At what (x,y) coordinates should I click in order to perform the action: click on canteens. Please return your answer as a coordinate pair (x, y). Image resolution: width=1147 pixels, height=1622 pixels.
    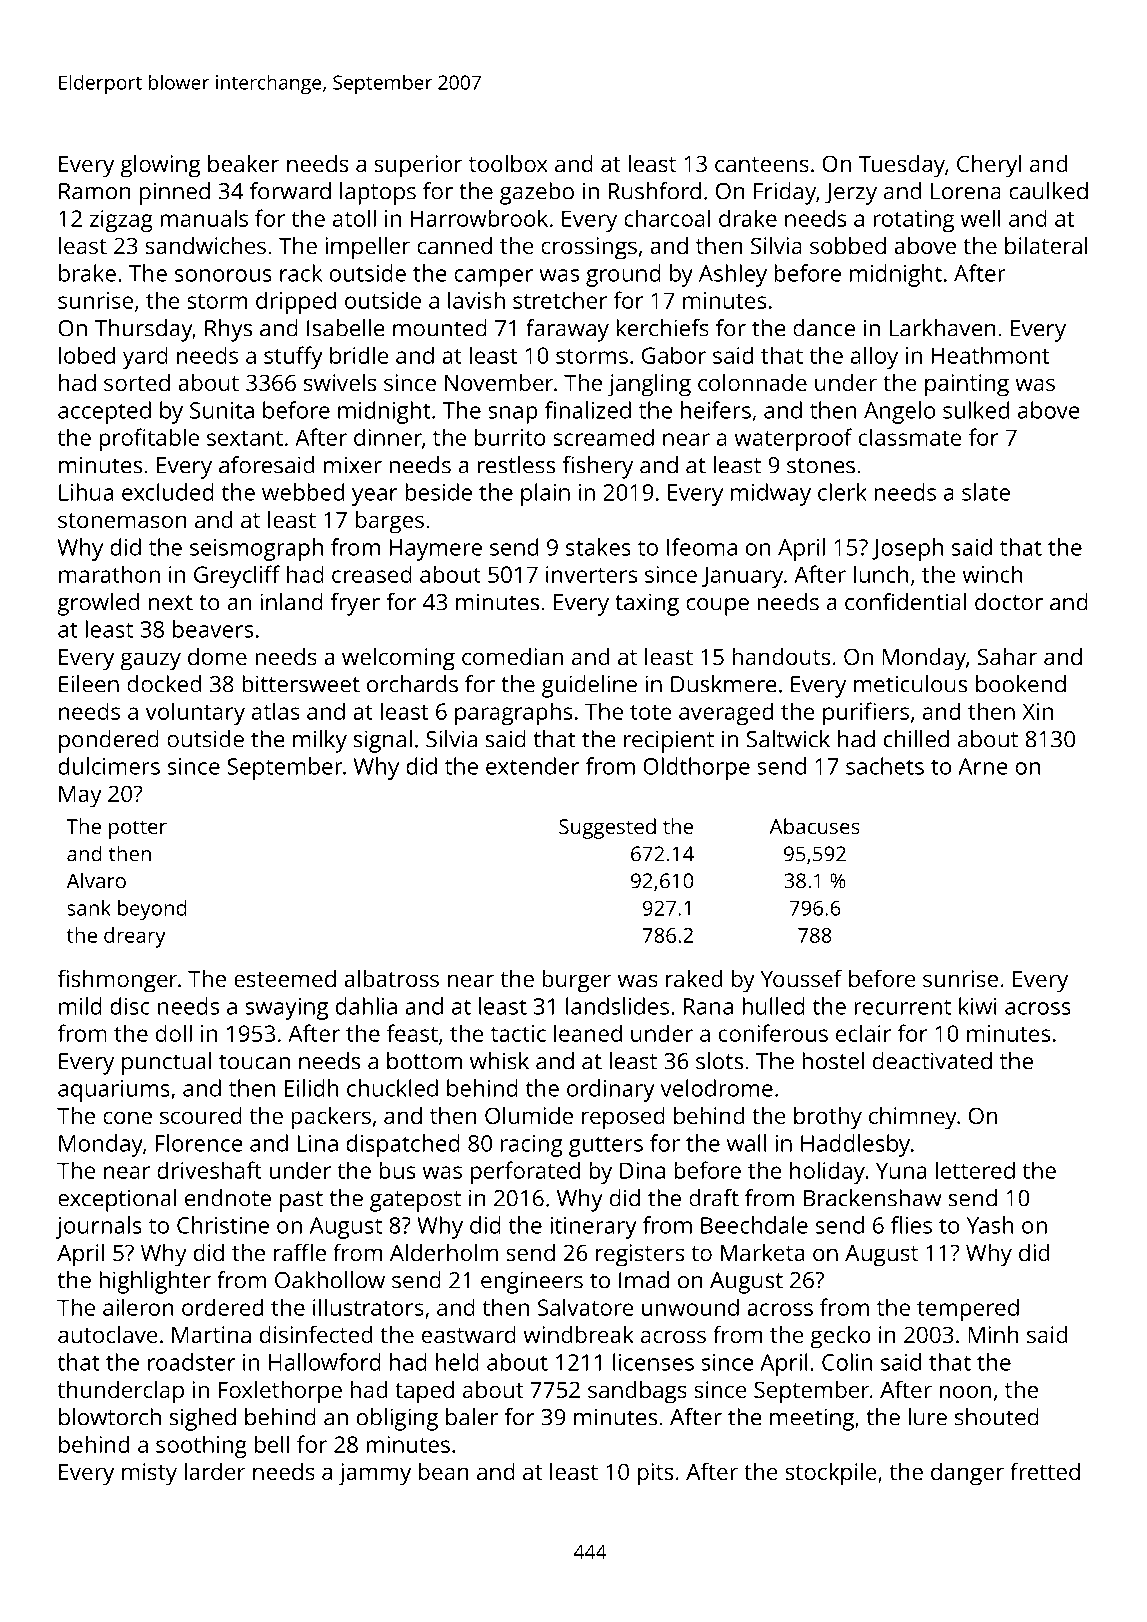
    Looking at the image, I should click on (762, 164).
